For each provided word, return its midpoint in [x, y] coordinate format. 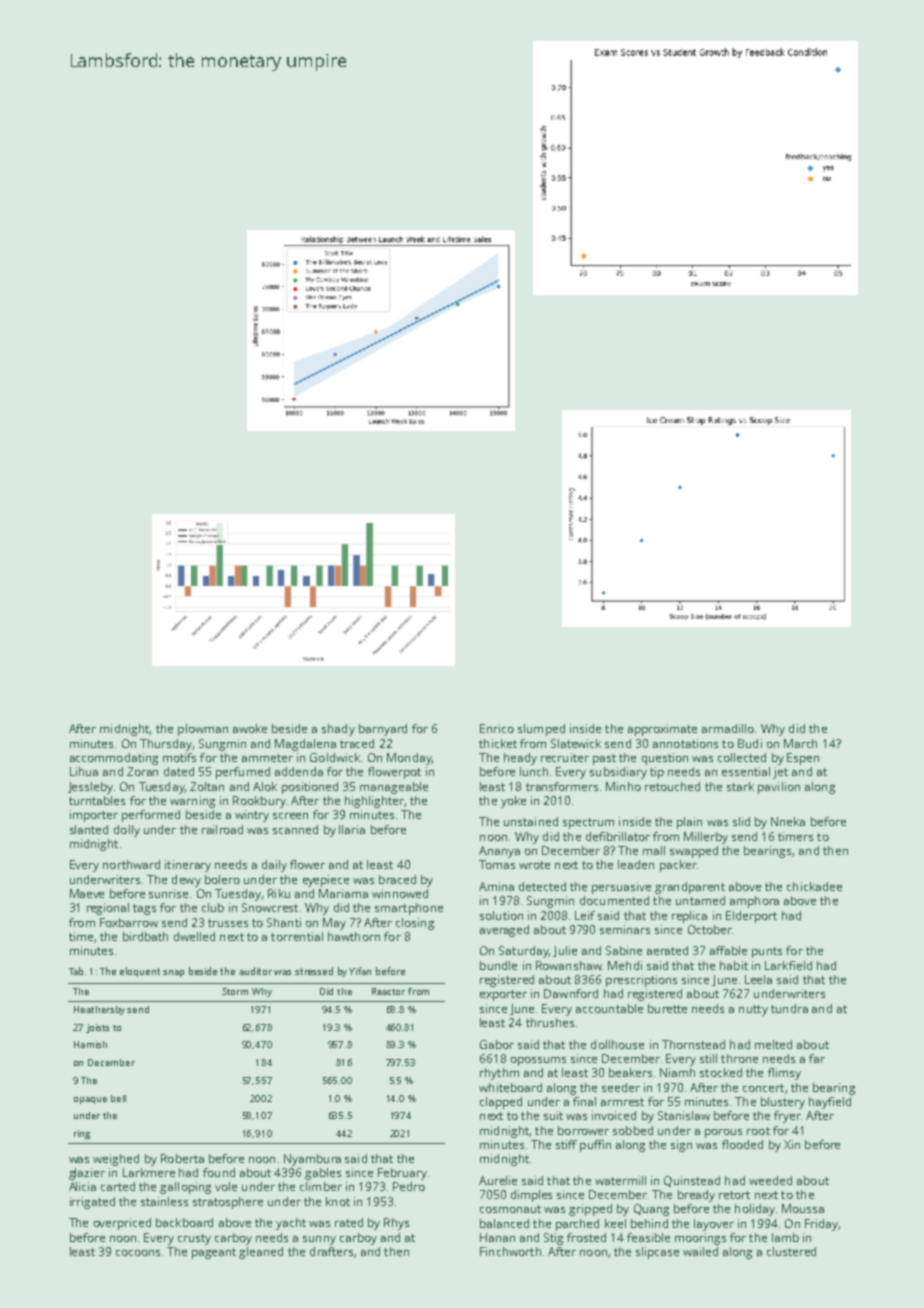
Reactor [388, 991]
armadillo [728, 728]
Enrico [497, 728]
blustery [783, 1103]
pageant [214, 1253]
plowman [203, 730]
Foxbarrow [129, 922]
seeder [621, 1087]
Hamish [90, 1044]
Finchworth [510, 1251]
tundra [789, 1008]
